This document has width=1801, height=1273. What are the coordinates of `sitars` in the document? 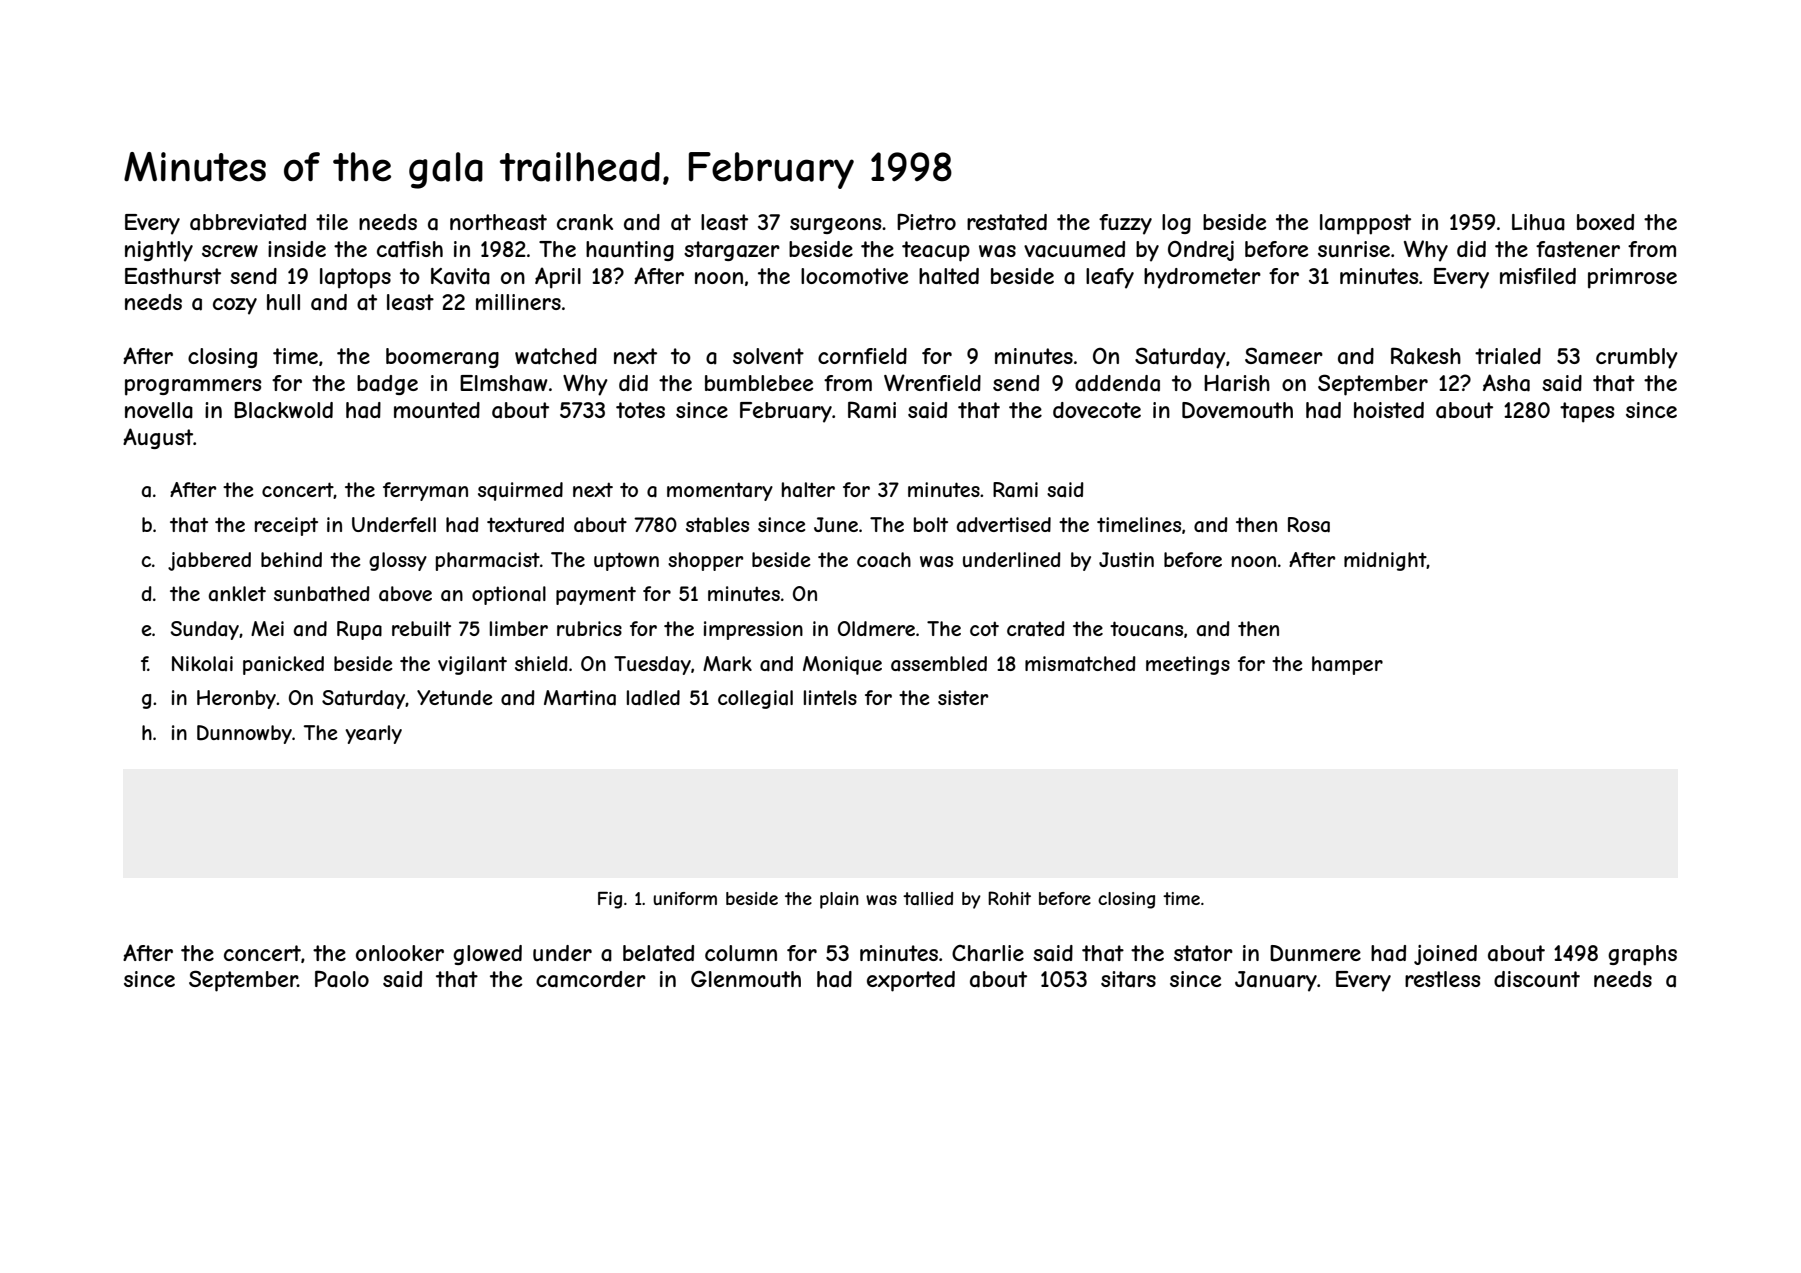 It's located at (1128, 979).
